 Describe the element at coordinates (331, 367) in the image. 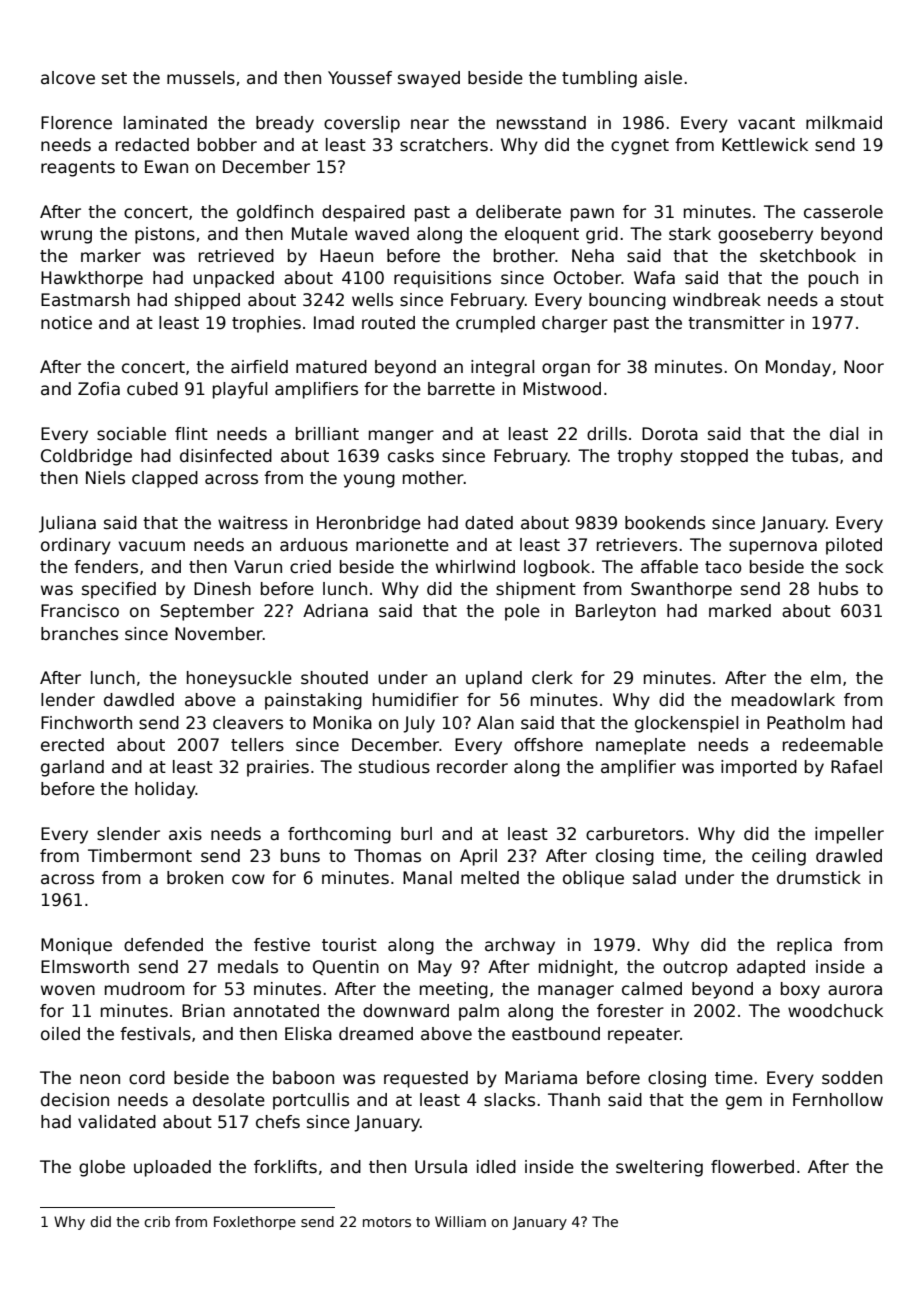

I see `matured` at that location.
